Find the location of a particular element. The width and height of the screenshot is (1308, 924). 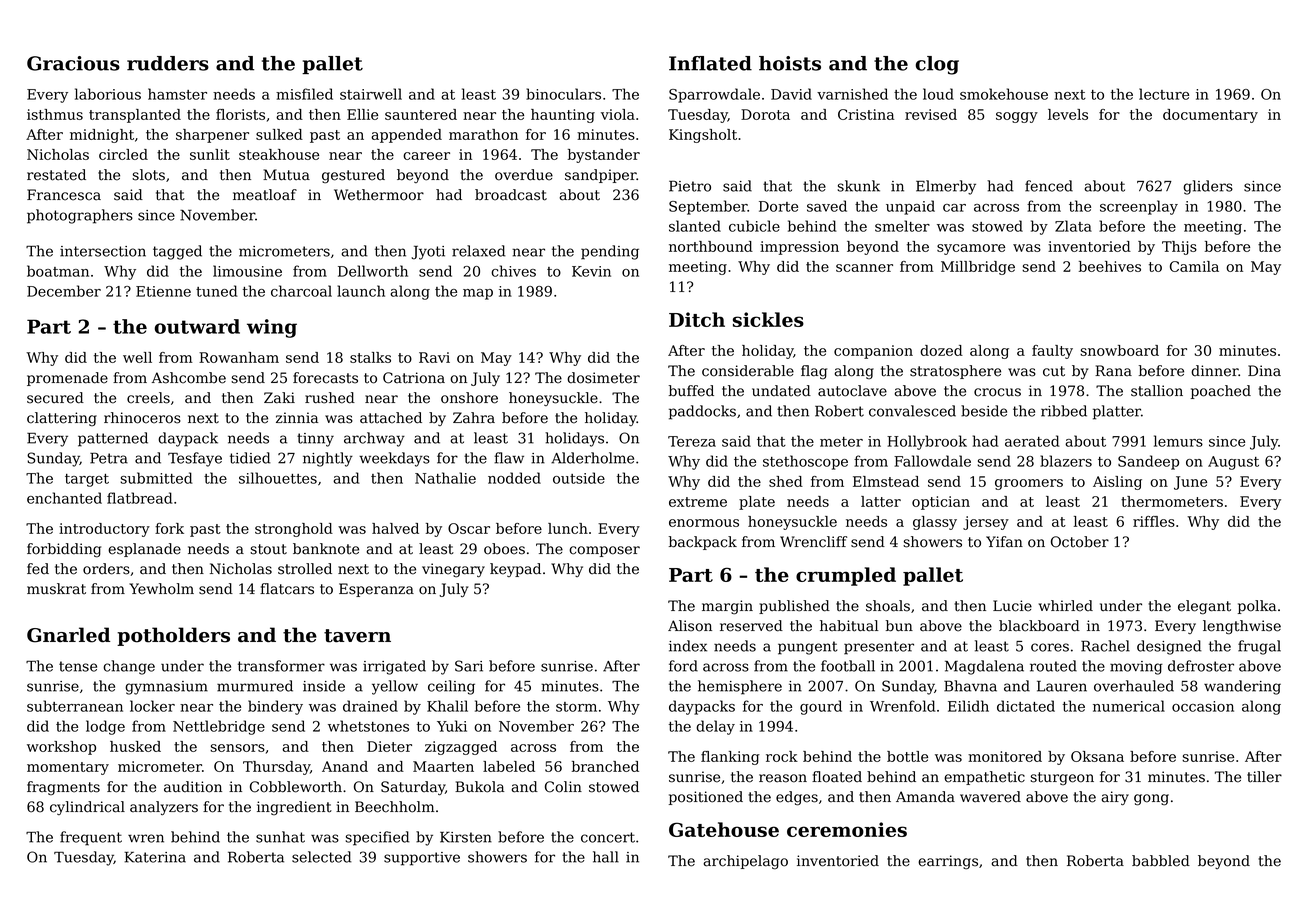

December is located at coordinates (64, 291).
